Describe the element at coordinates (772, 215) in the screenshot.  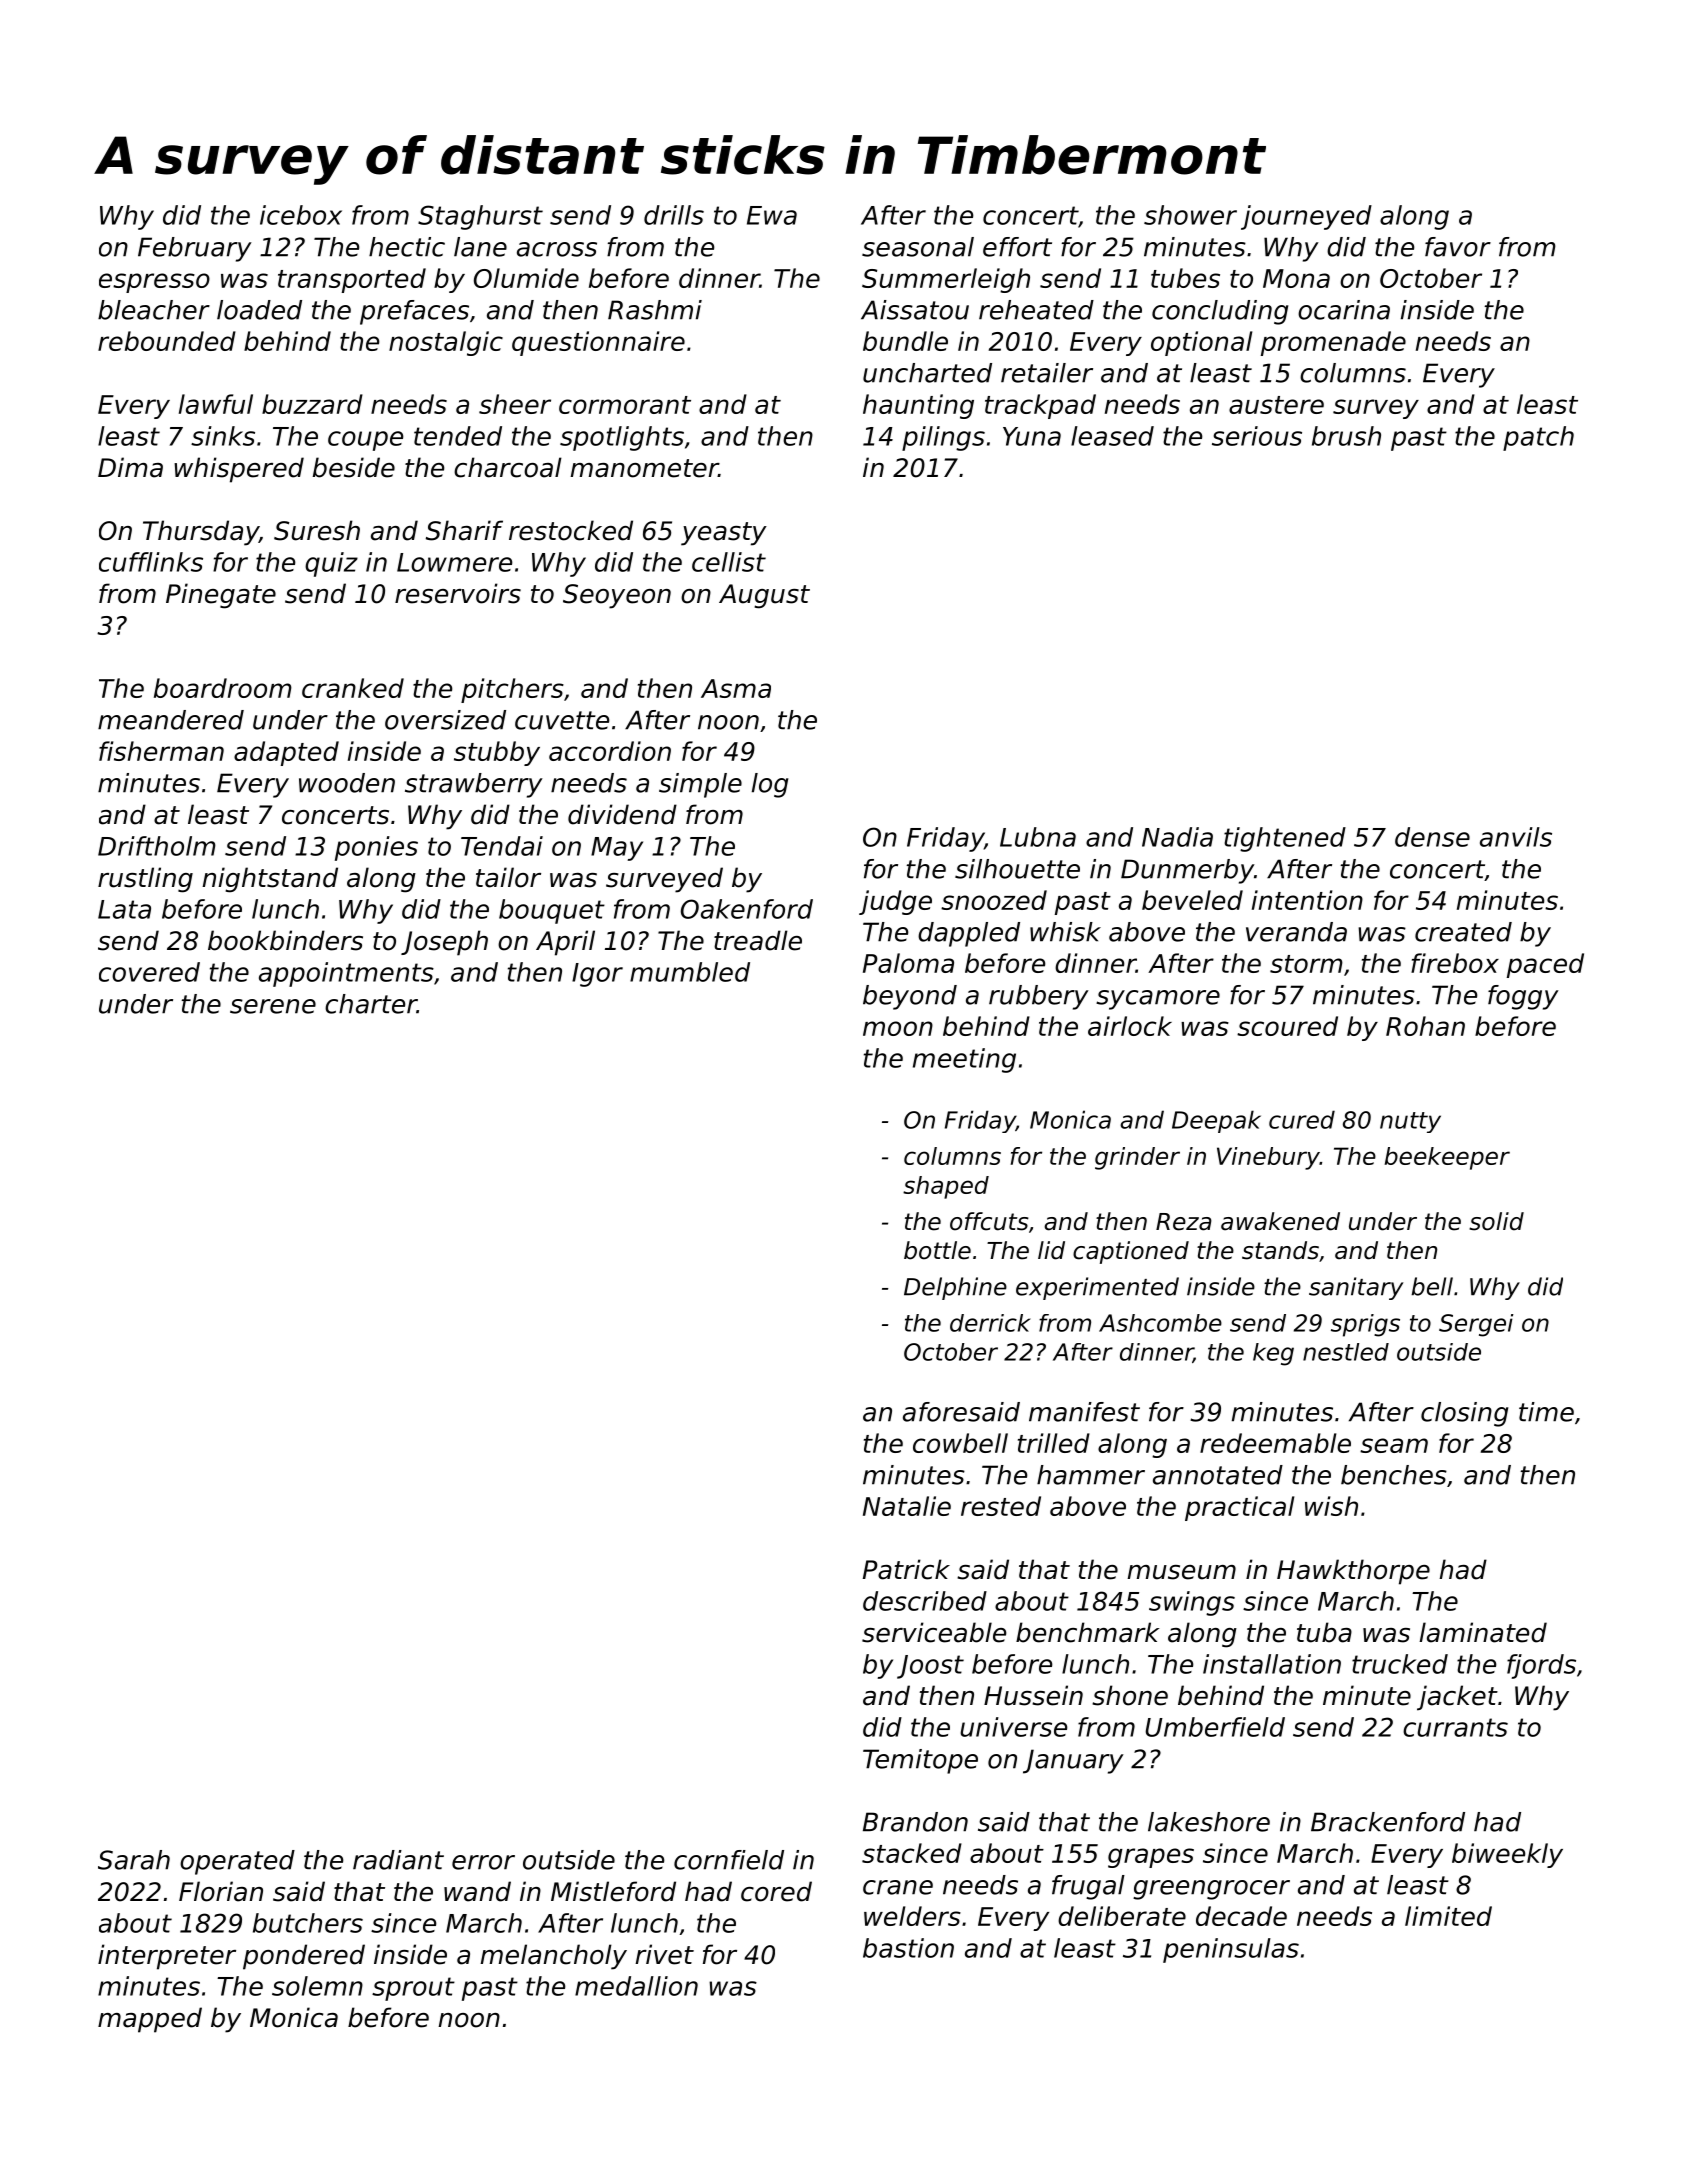
I see `Ewa` at that location.
